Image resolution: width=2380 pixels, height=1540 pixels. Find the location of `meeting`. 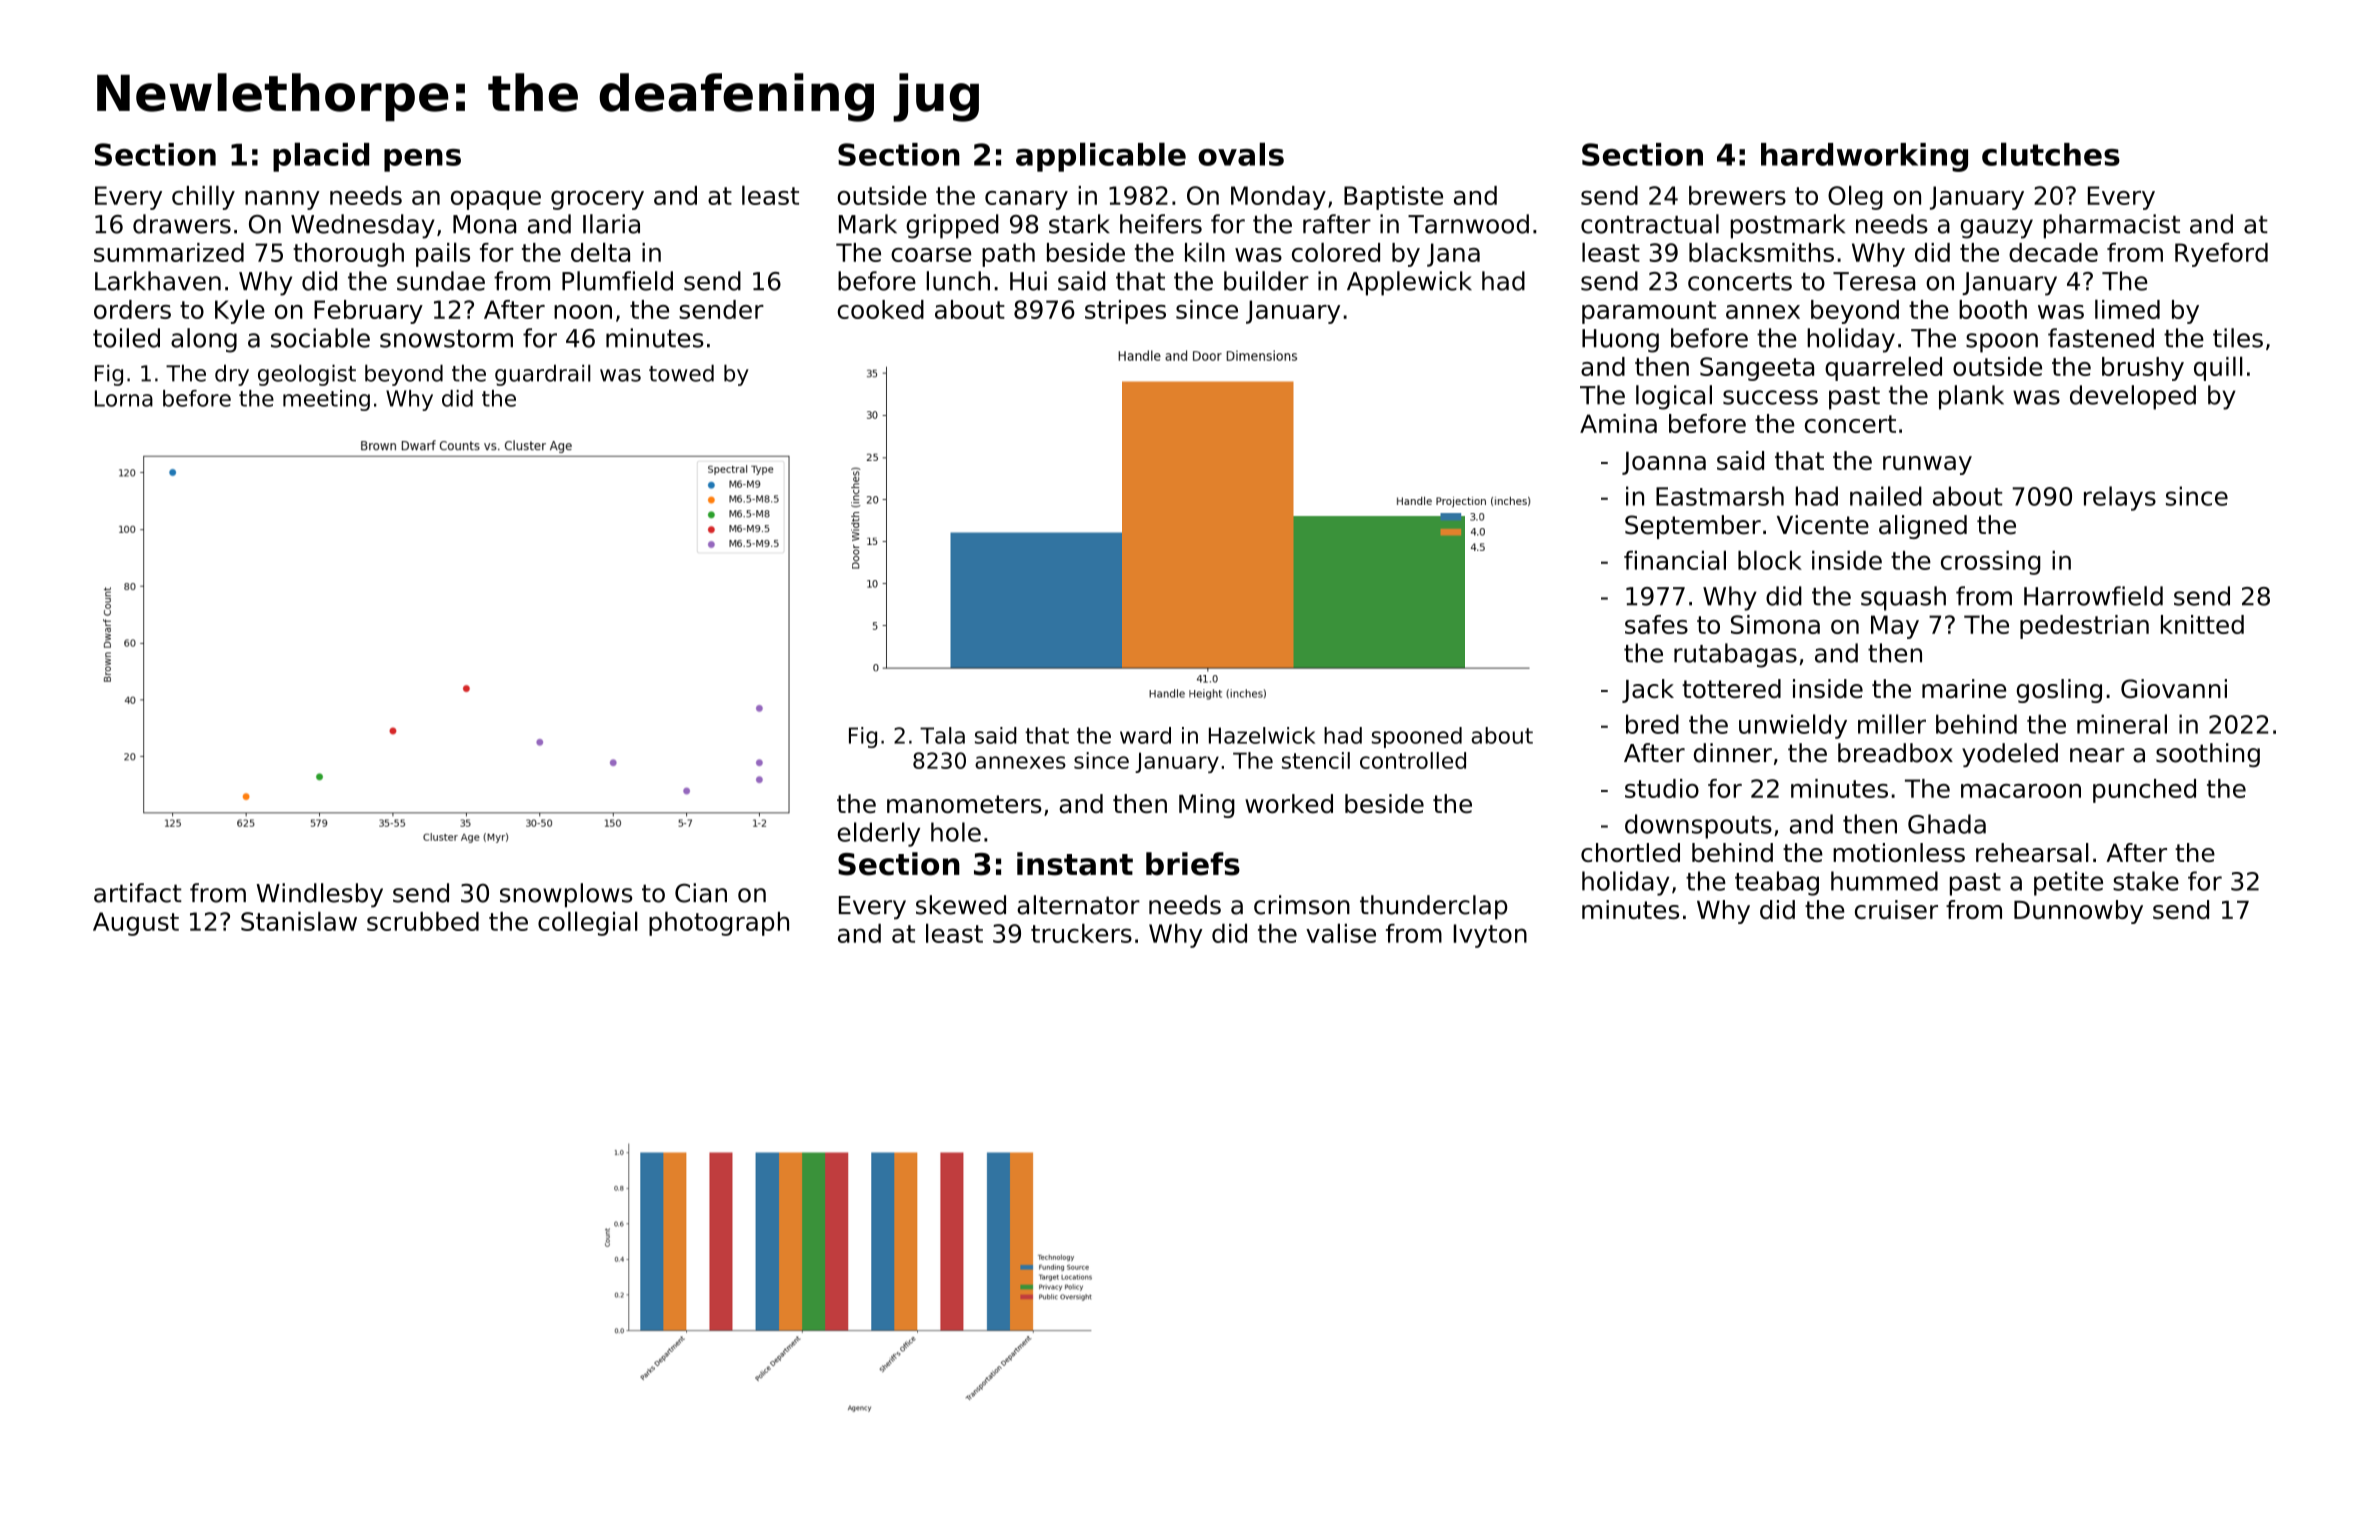

meeting is located at coordinates (326, 400).
